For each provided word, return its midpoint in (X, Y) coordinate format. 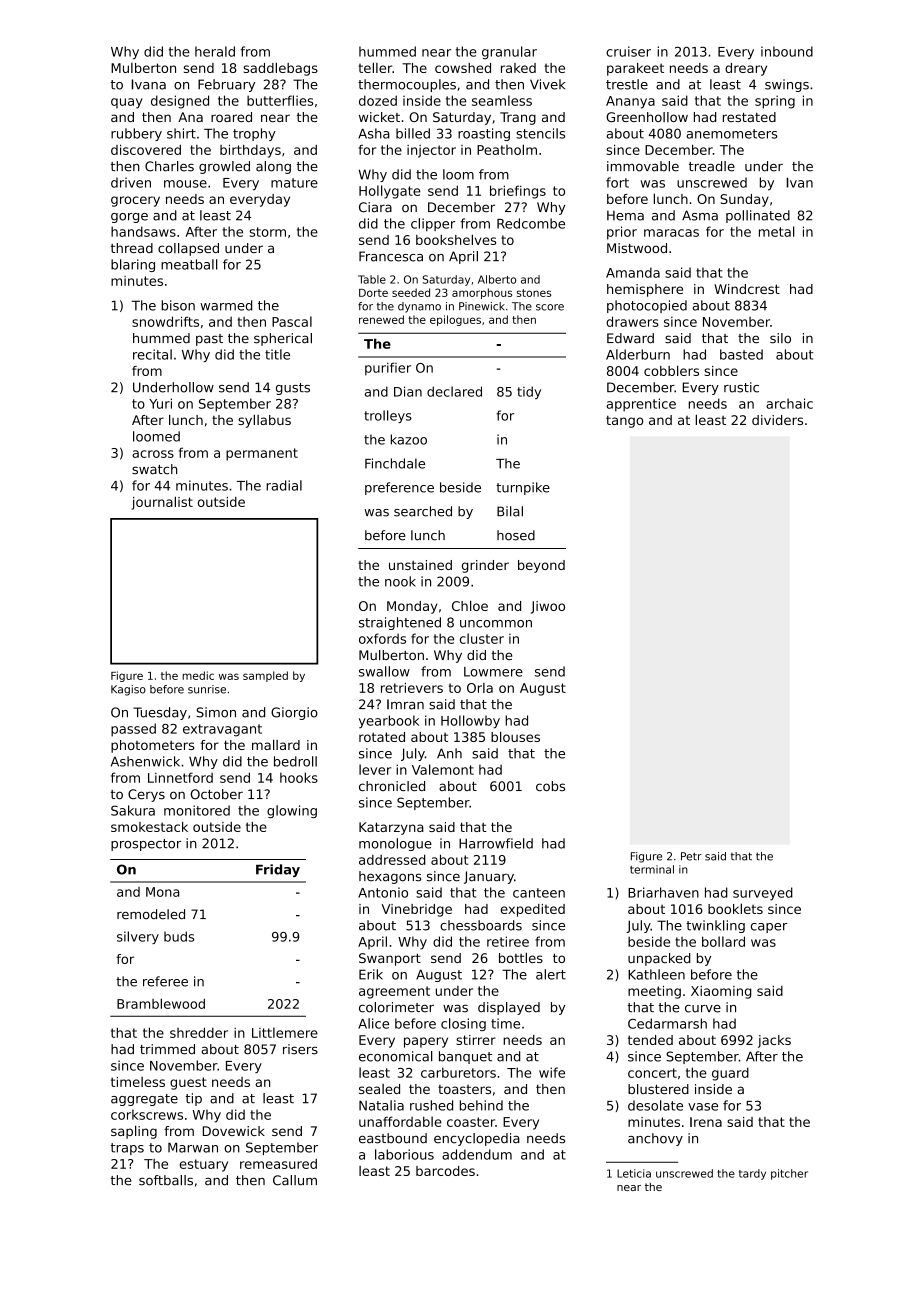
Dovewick (234, 1131)
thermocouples (407, 85)
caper (769, 928)
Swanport (390, 959)
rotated (382, 737)
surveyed (763, 894)
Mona (162, 892)
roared (231, 117)
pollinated (758, 216)
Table (372, 279)
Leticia (634, 1173)
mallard (276, 744)
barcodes (445, 1171)
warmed (226, 305)
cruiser (628, 51)
